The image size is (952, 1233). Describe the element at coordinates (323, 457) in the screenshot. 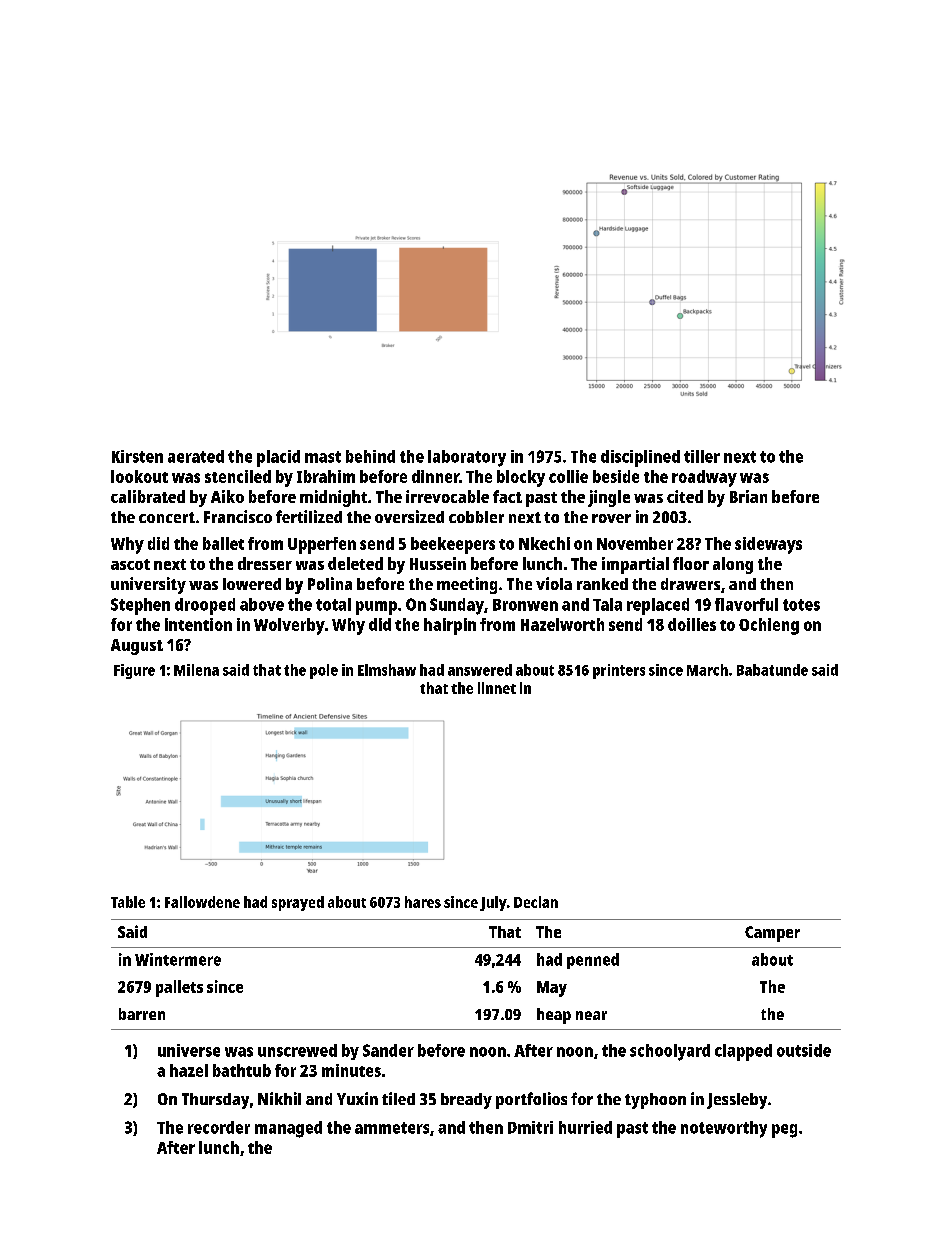

I see `mast` at that location.
